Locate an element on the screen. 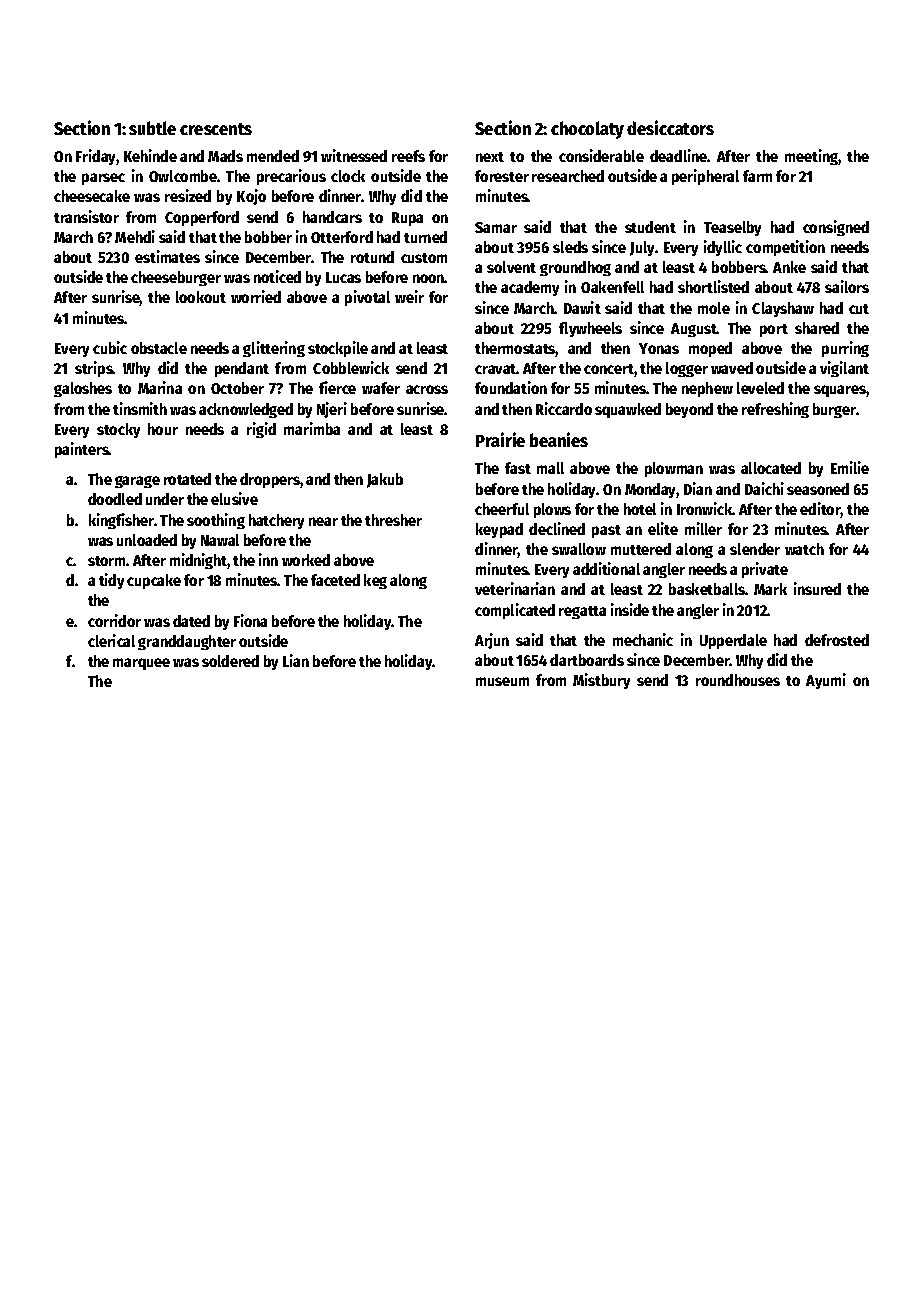 The image size is (924, 1308). Fiona is located at coordinates (250, 620).
